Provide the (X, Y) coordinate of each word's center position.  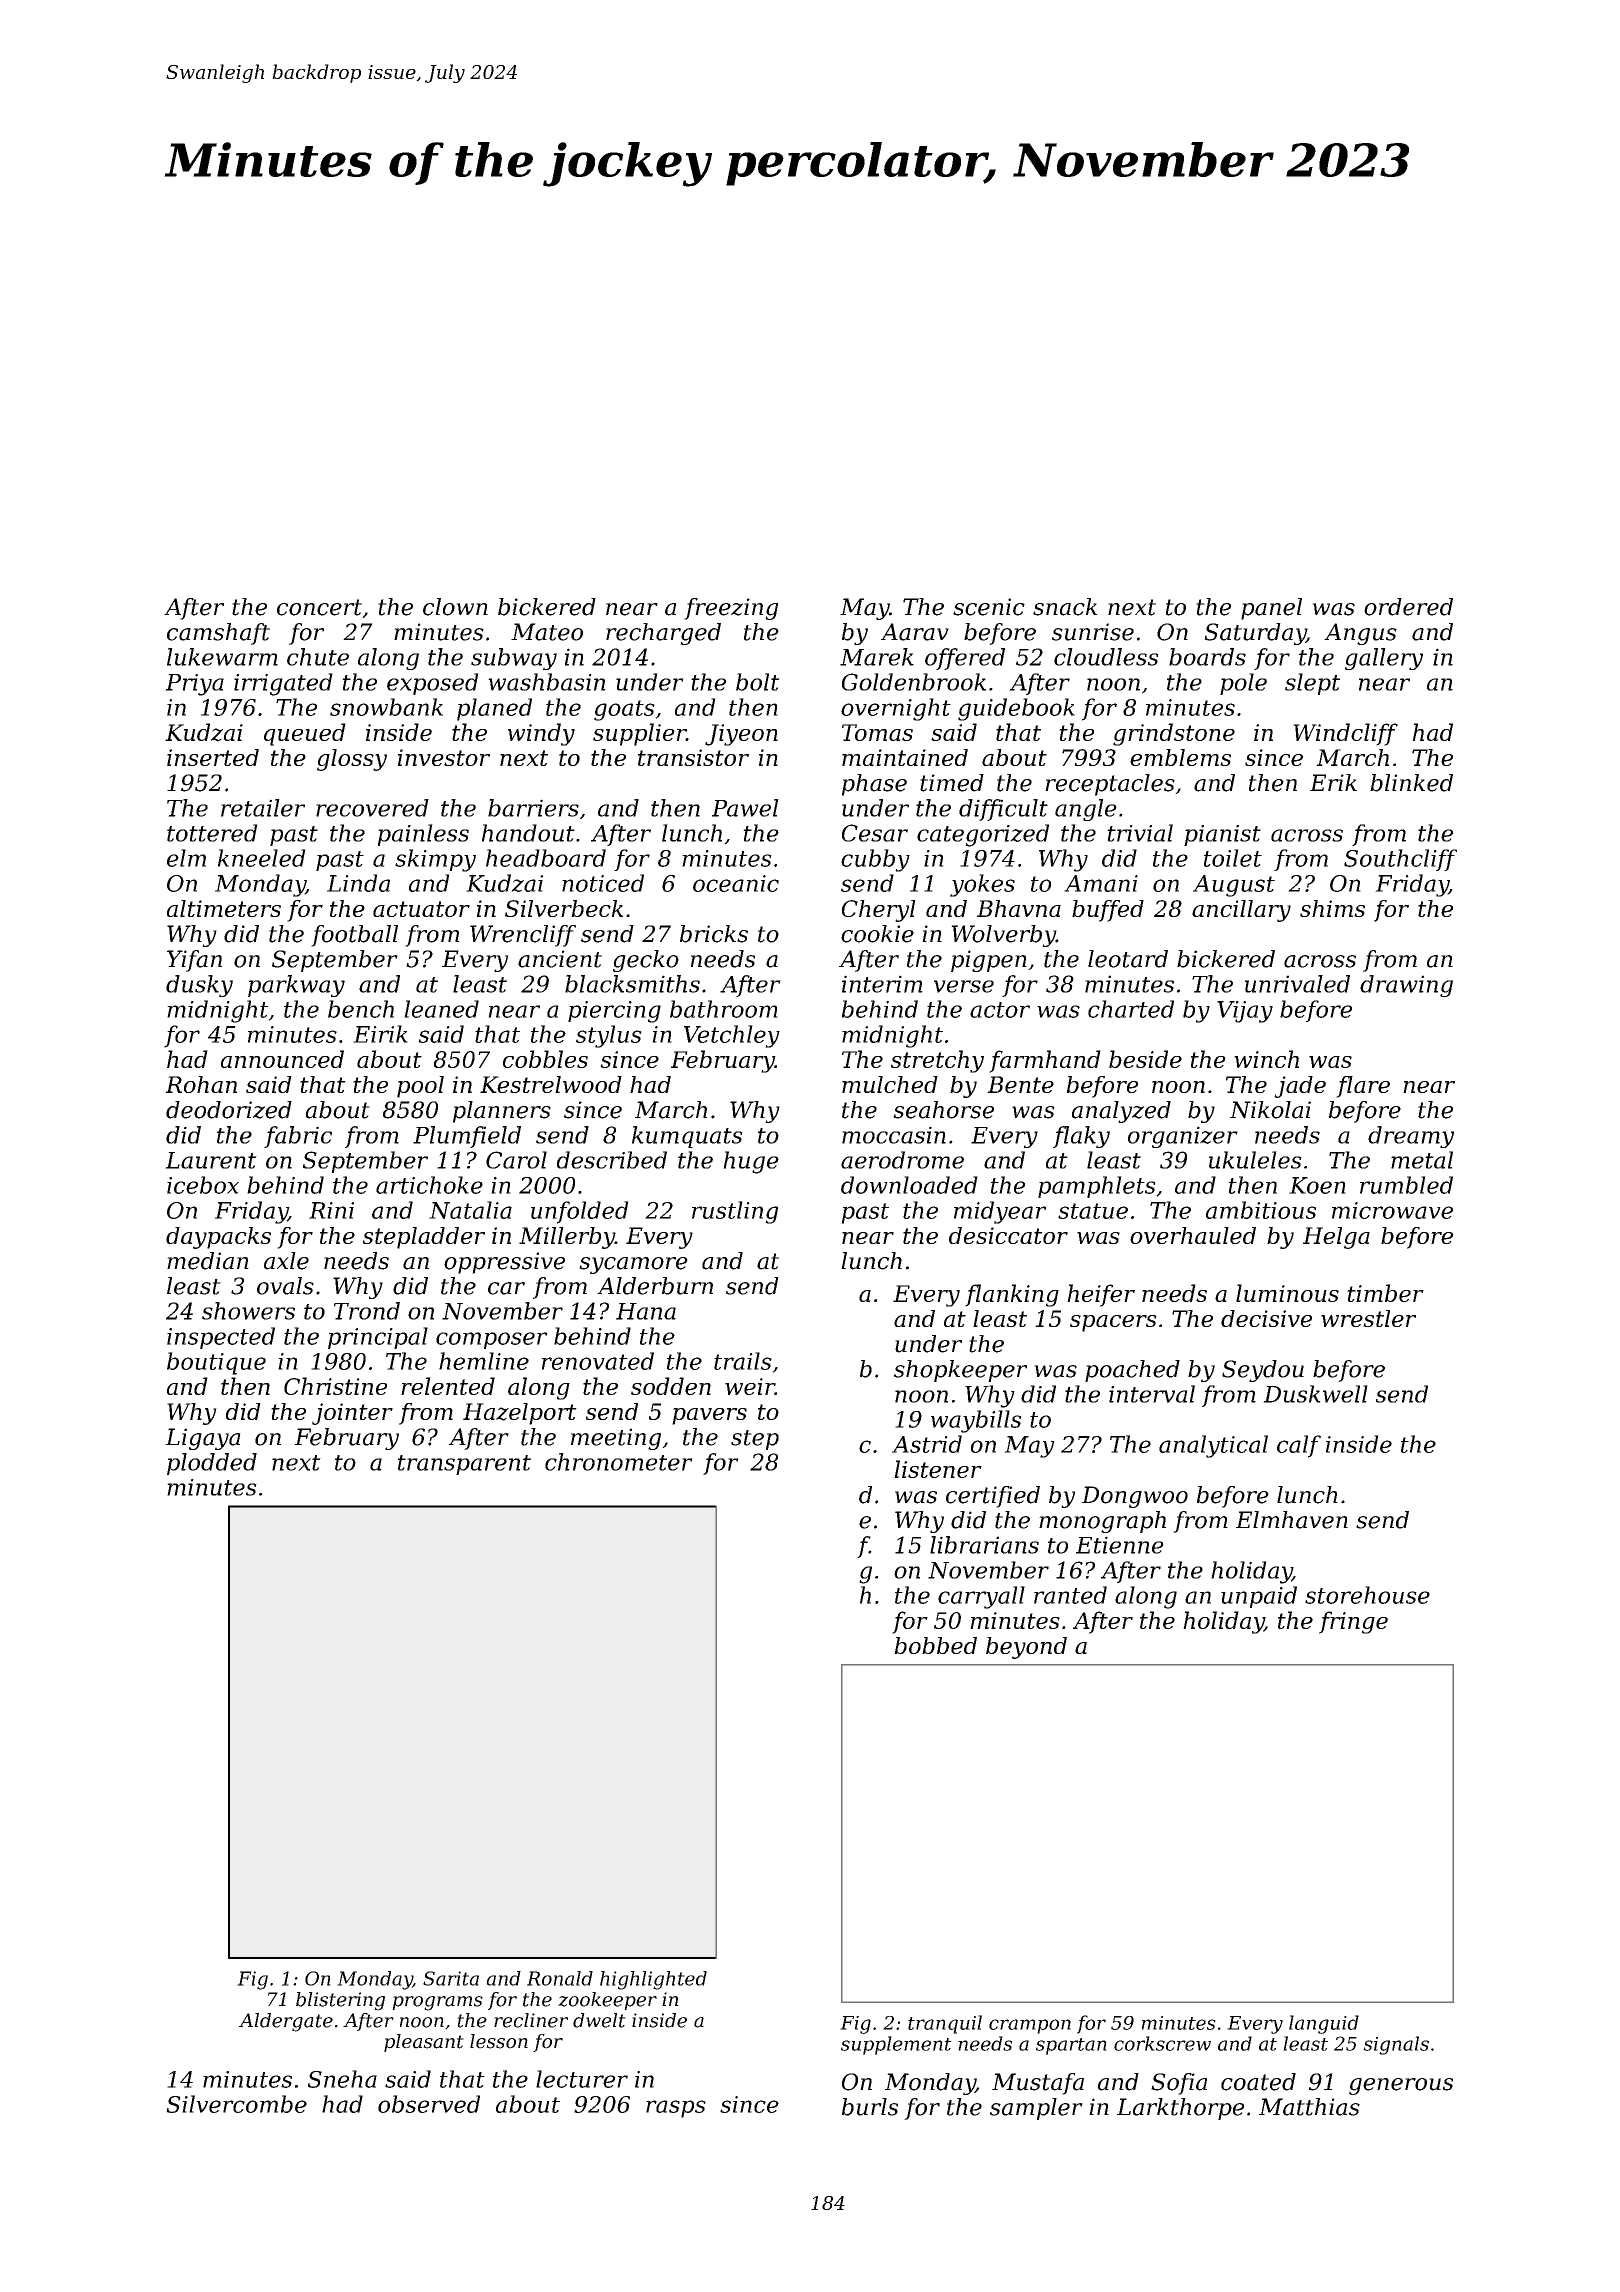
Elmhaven (1292, 1520)
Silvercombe (236, 2104)
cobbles (545, 1059)
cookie (877, 934)
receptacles (1110, 785)
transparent (464, 1465)
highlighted (653, 1980)
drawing (1406, 986)
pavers (709, 1416)
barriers (533, 808)
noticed (603, 883)
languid (1324, 2024)
